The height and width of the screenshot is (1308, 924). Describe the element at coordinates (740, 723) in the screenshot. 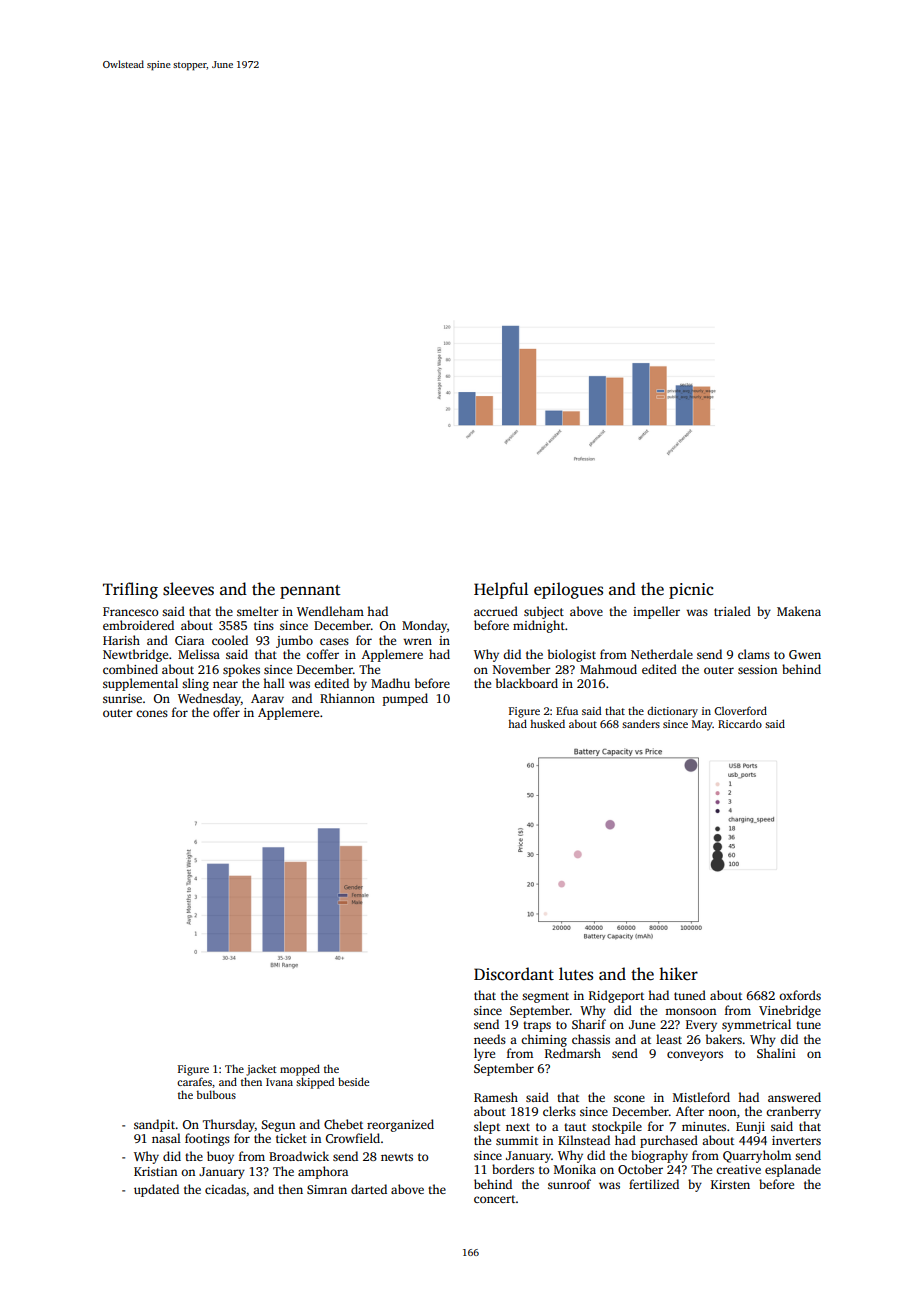

I see `Riccardo` at that location.
